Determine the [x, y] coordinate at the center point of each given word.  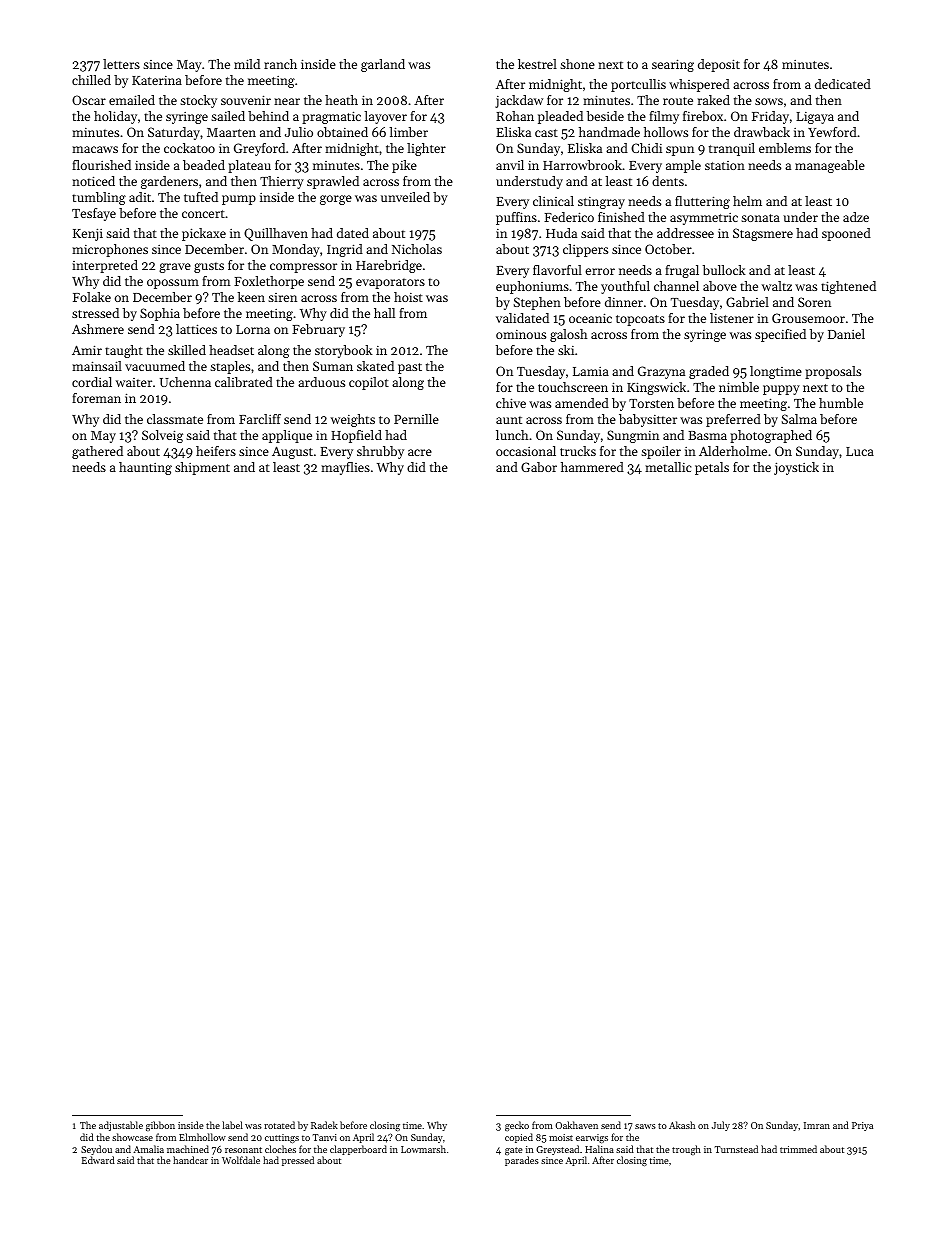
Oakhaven [576, 1125]
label [232, 1125]
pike [404, 166]
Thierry [282, 182]
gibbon [160, 1126]
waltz [777, 286]
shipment [202, 468]
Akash [682, 1125]
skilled [187, 350]
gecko [517, 1126]
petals [712, 468]
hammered [592, 467]
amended [582, 403]
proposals [833, 372]
